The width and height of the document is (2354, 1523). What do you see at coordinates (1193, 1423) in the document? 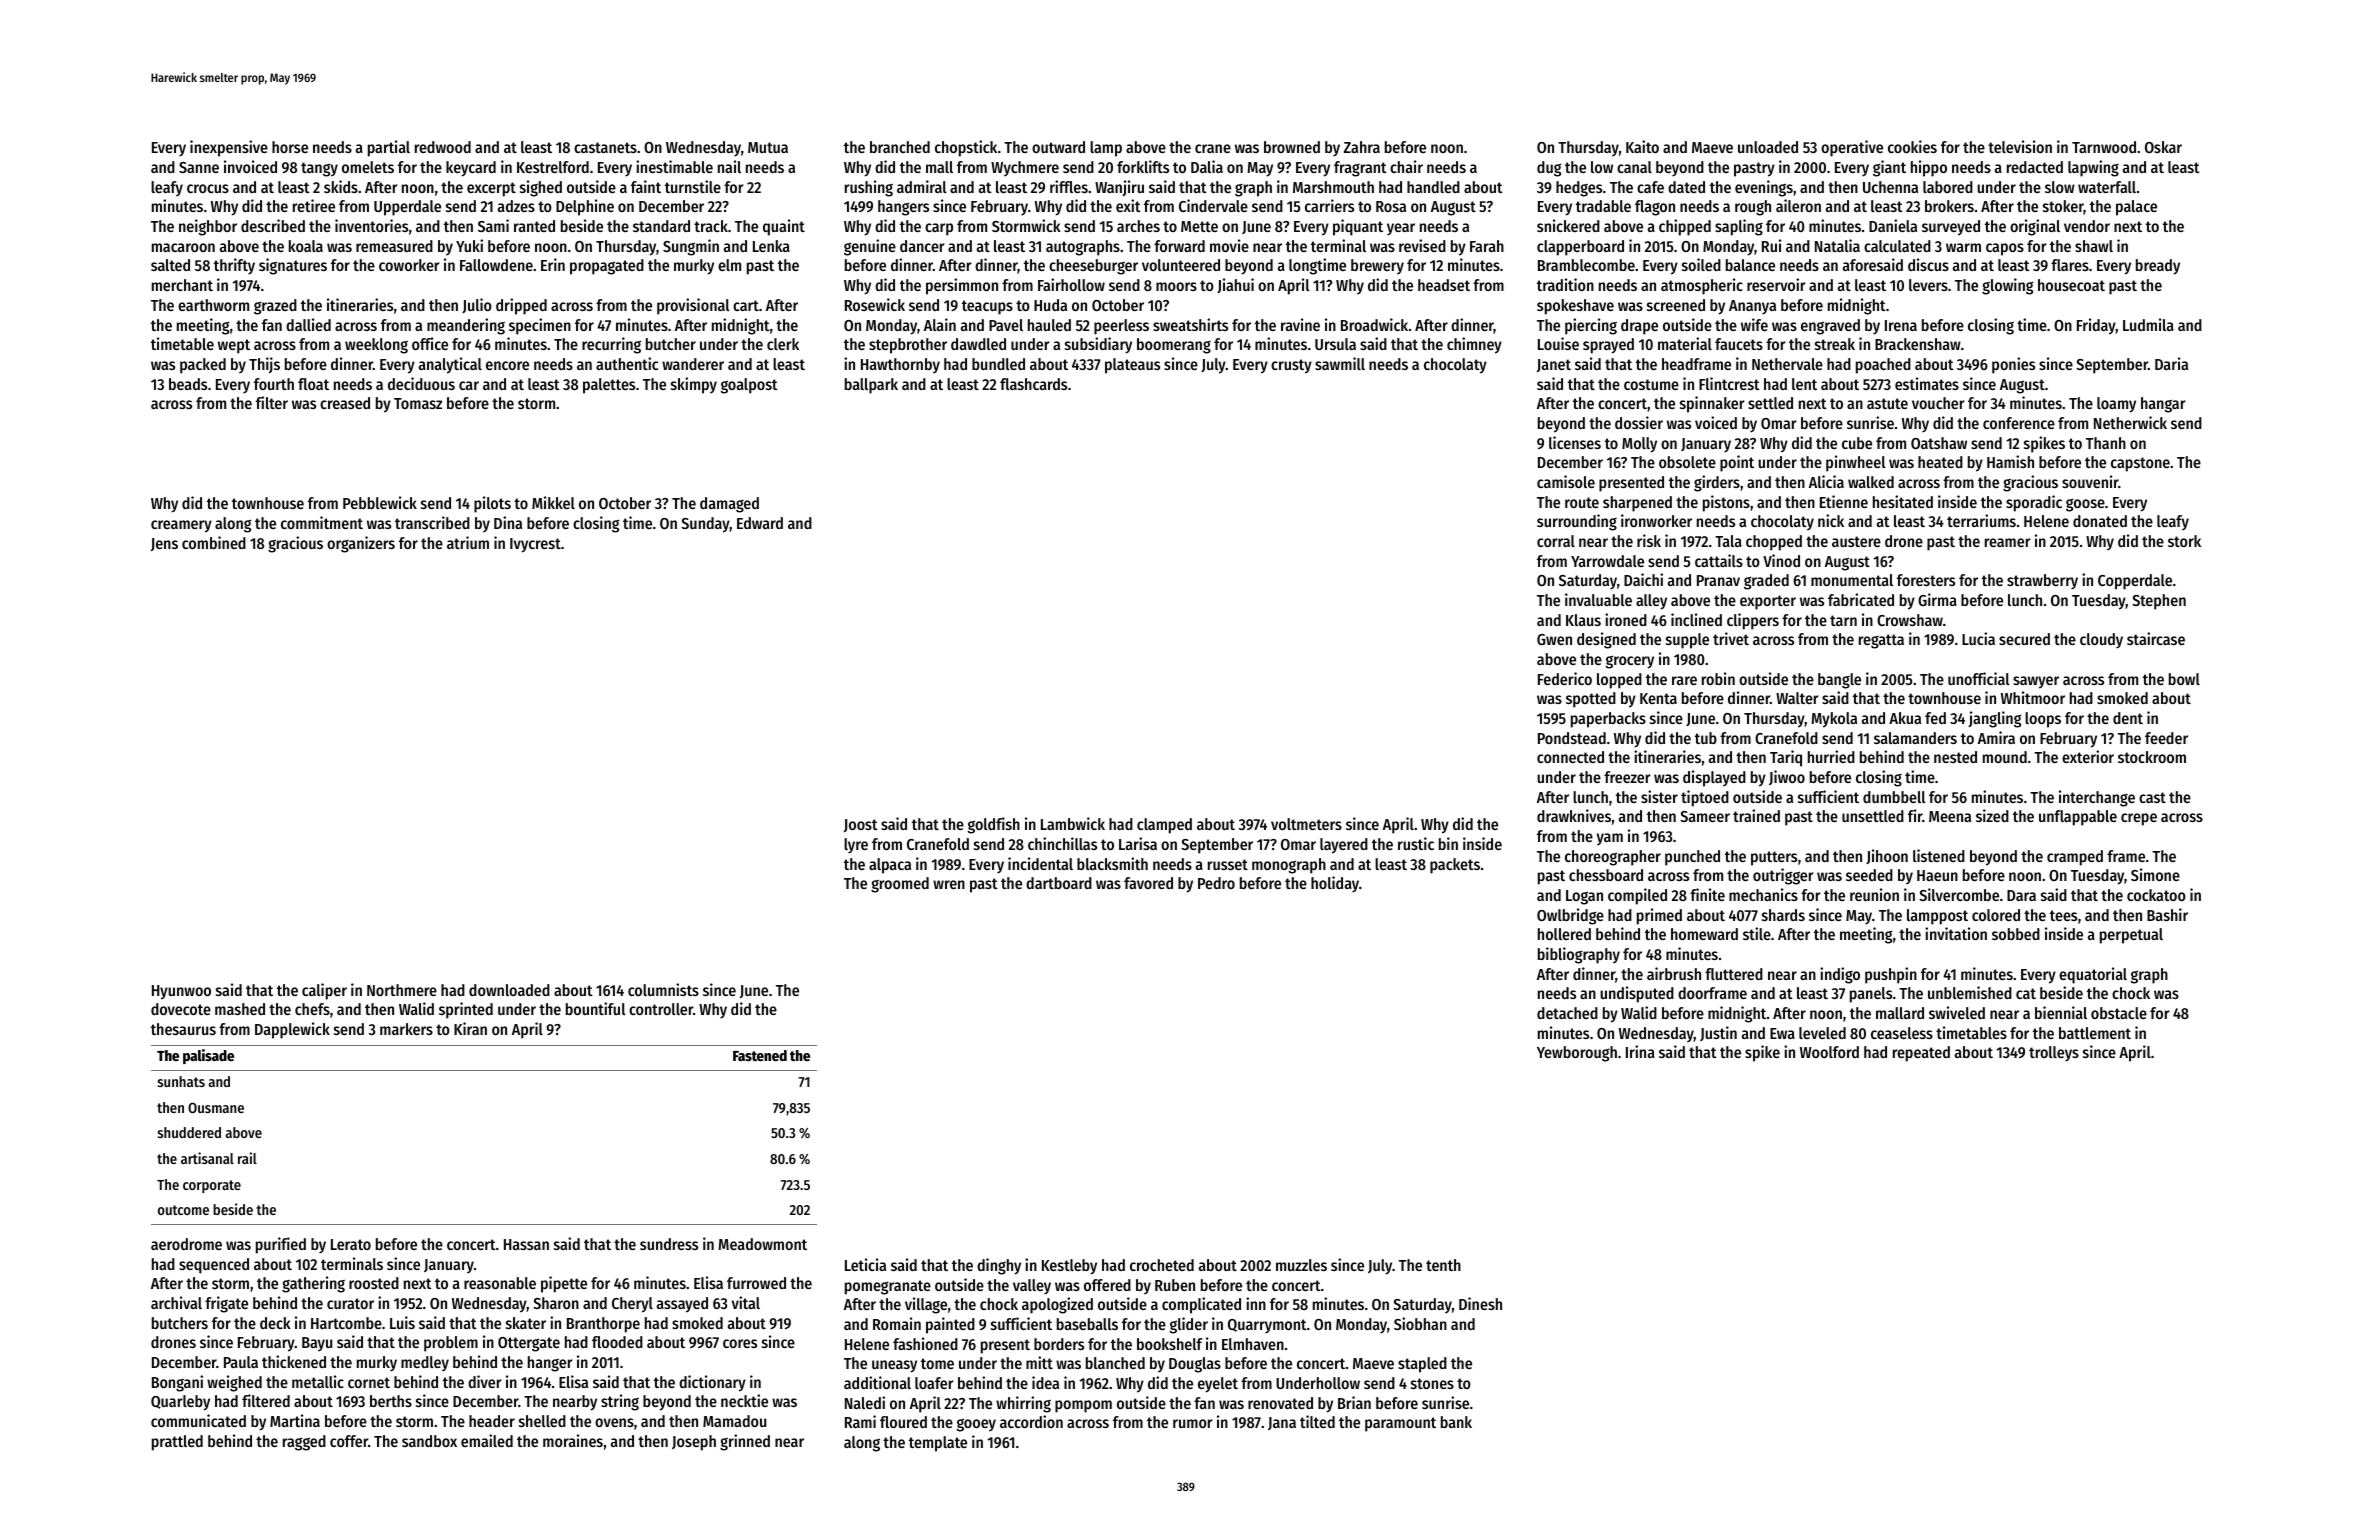
I see `rumor` at bounding box center [1193, 1423].
